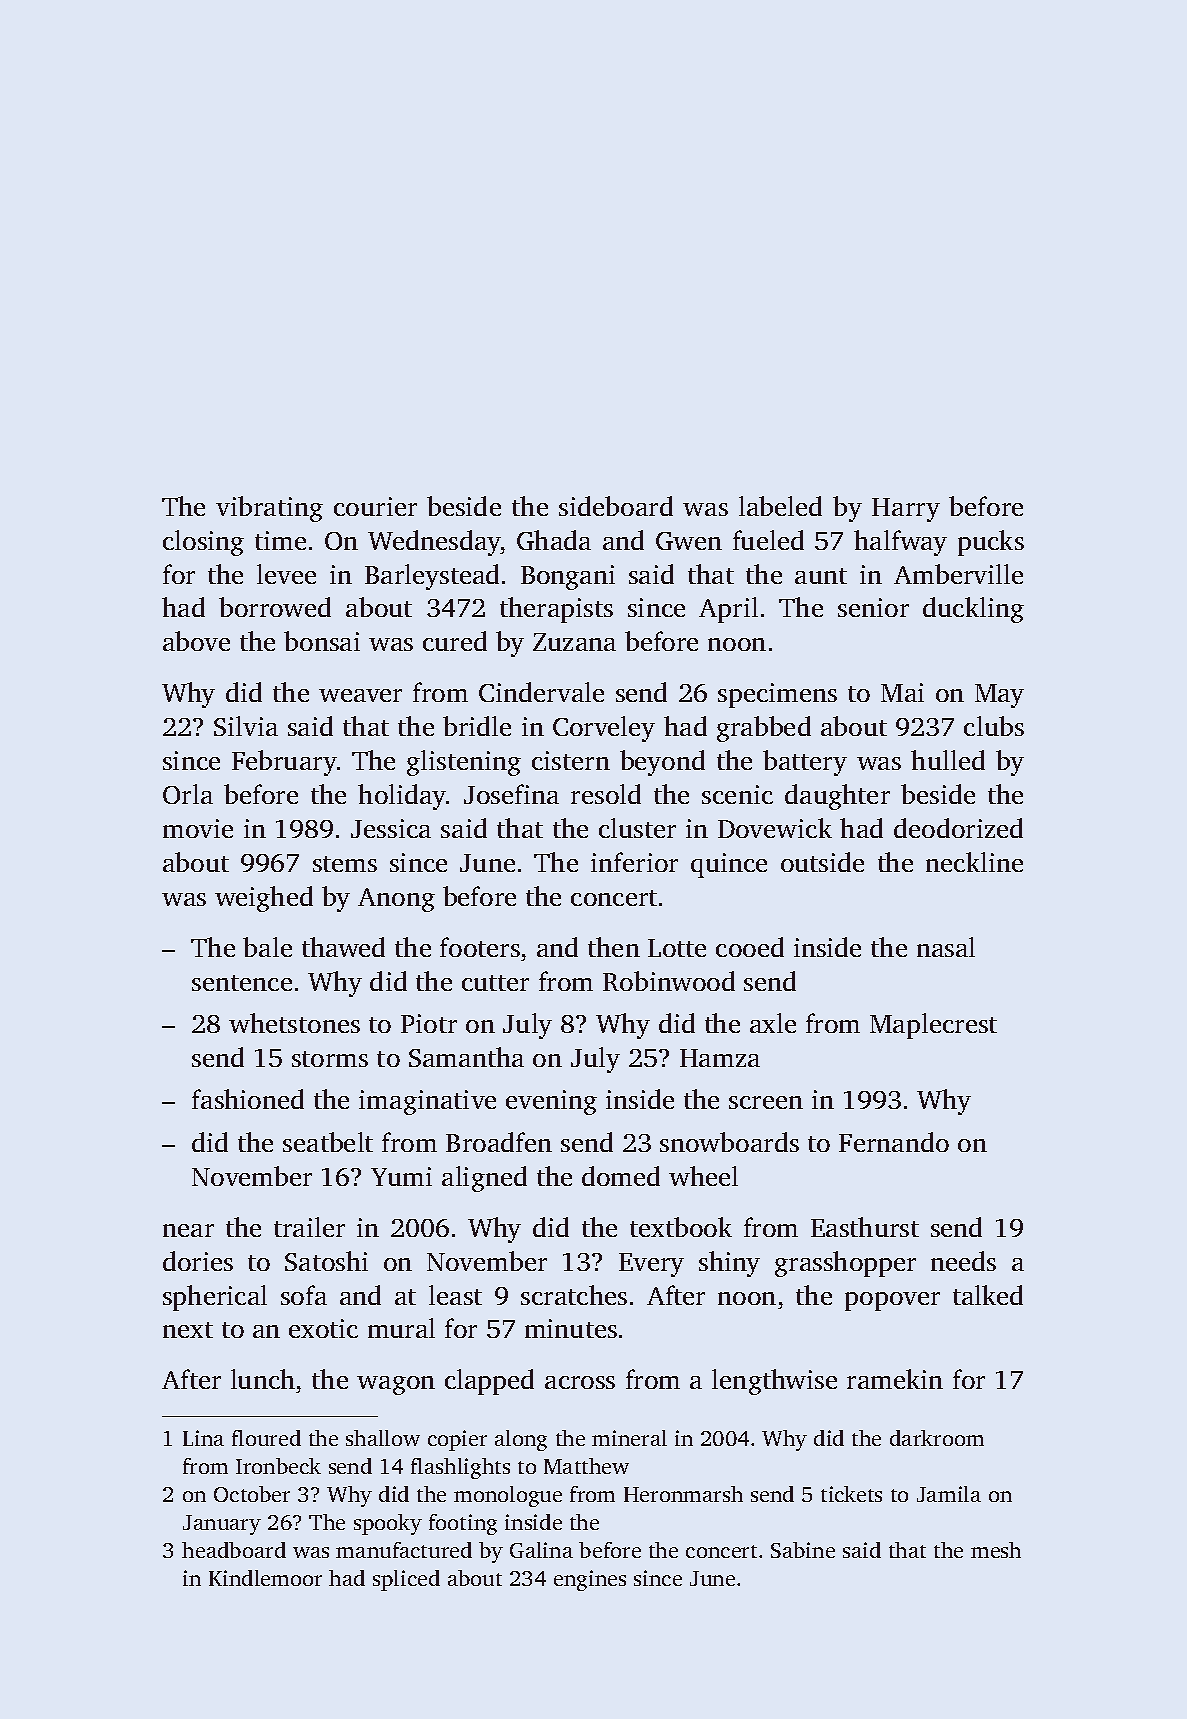 This document has width=1187, height=1719. Describe the element at coordinates (198, 828) in the document. I see `movie` at that location.
